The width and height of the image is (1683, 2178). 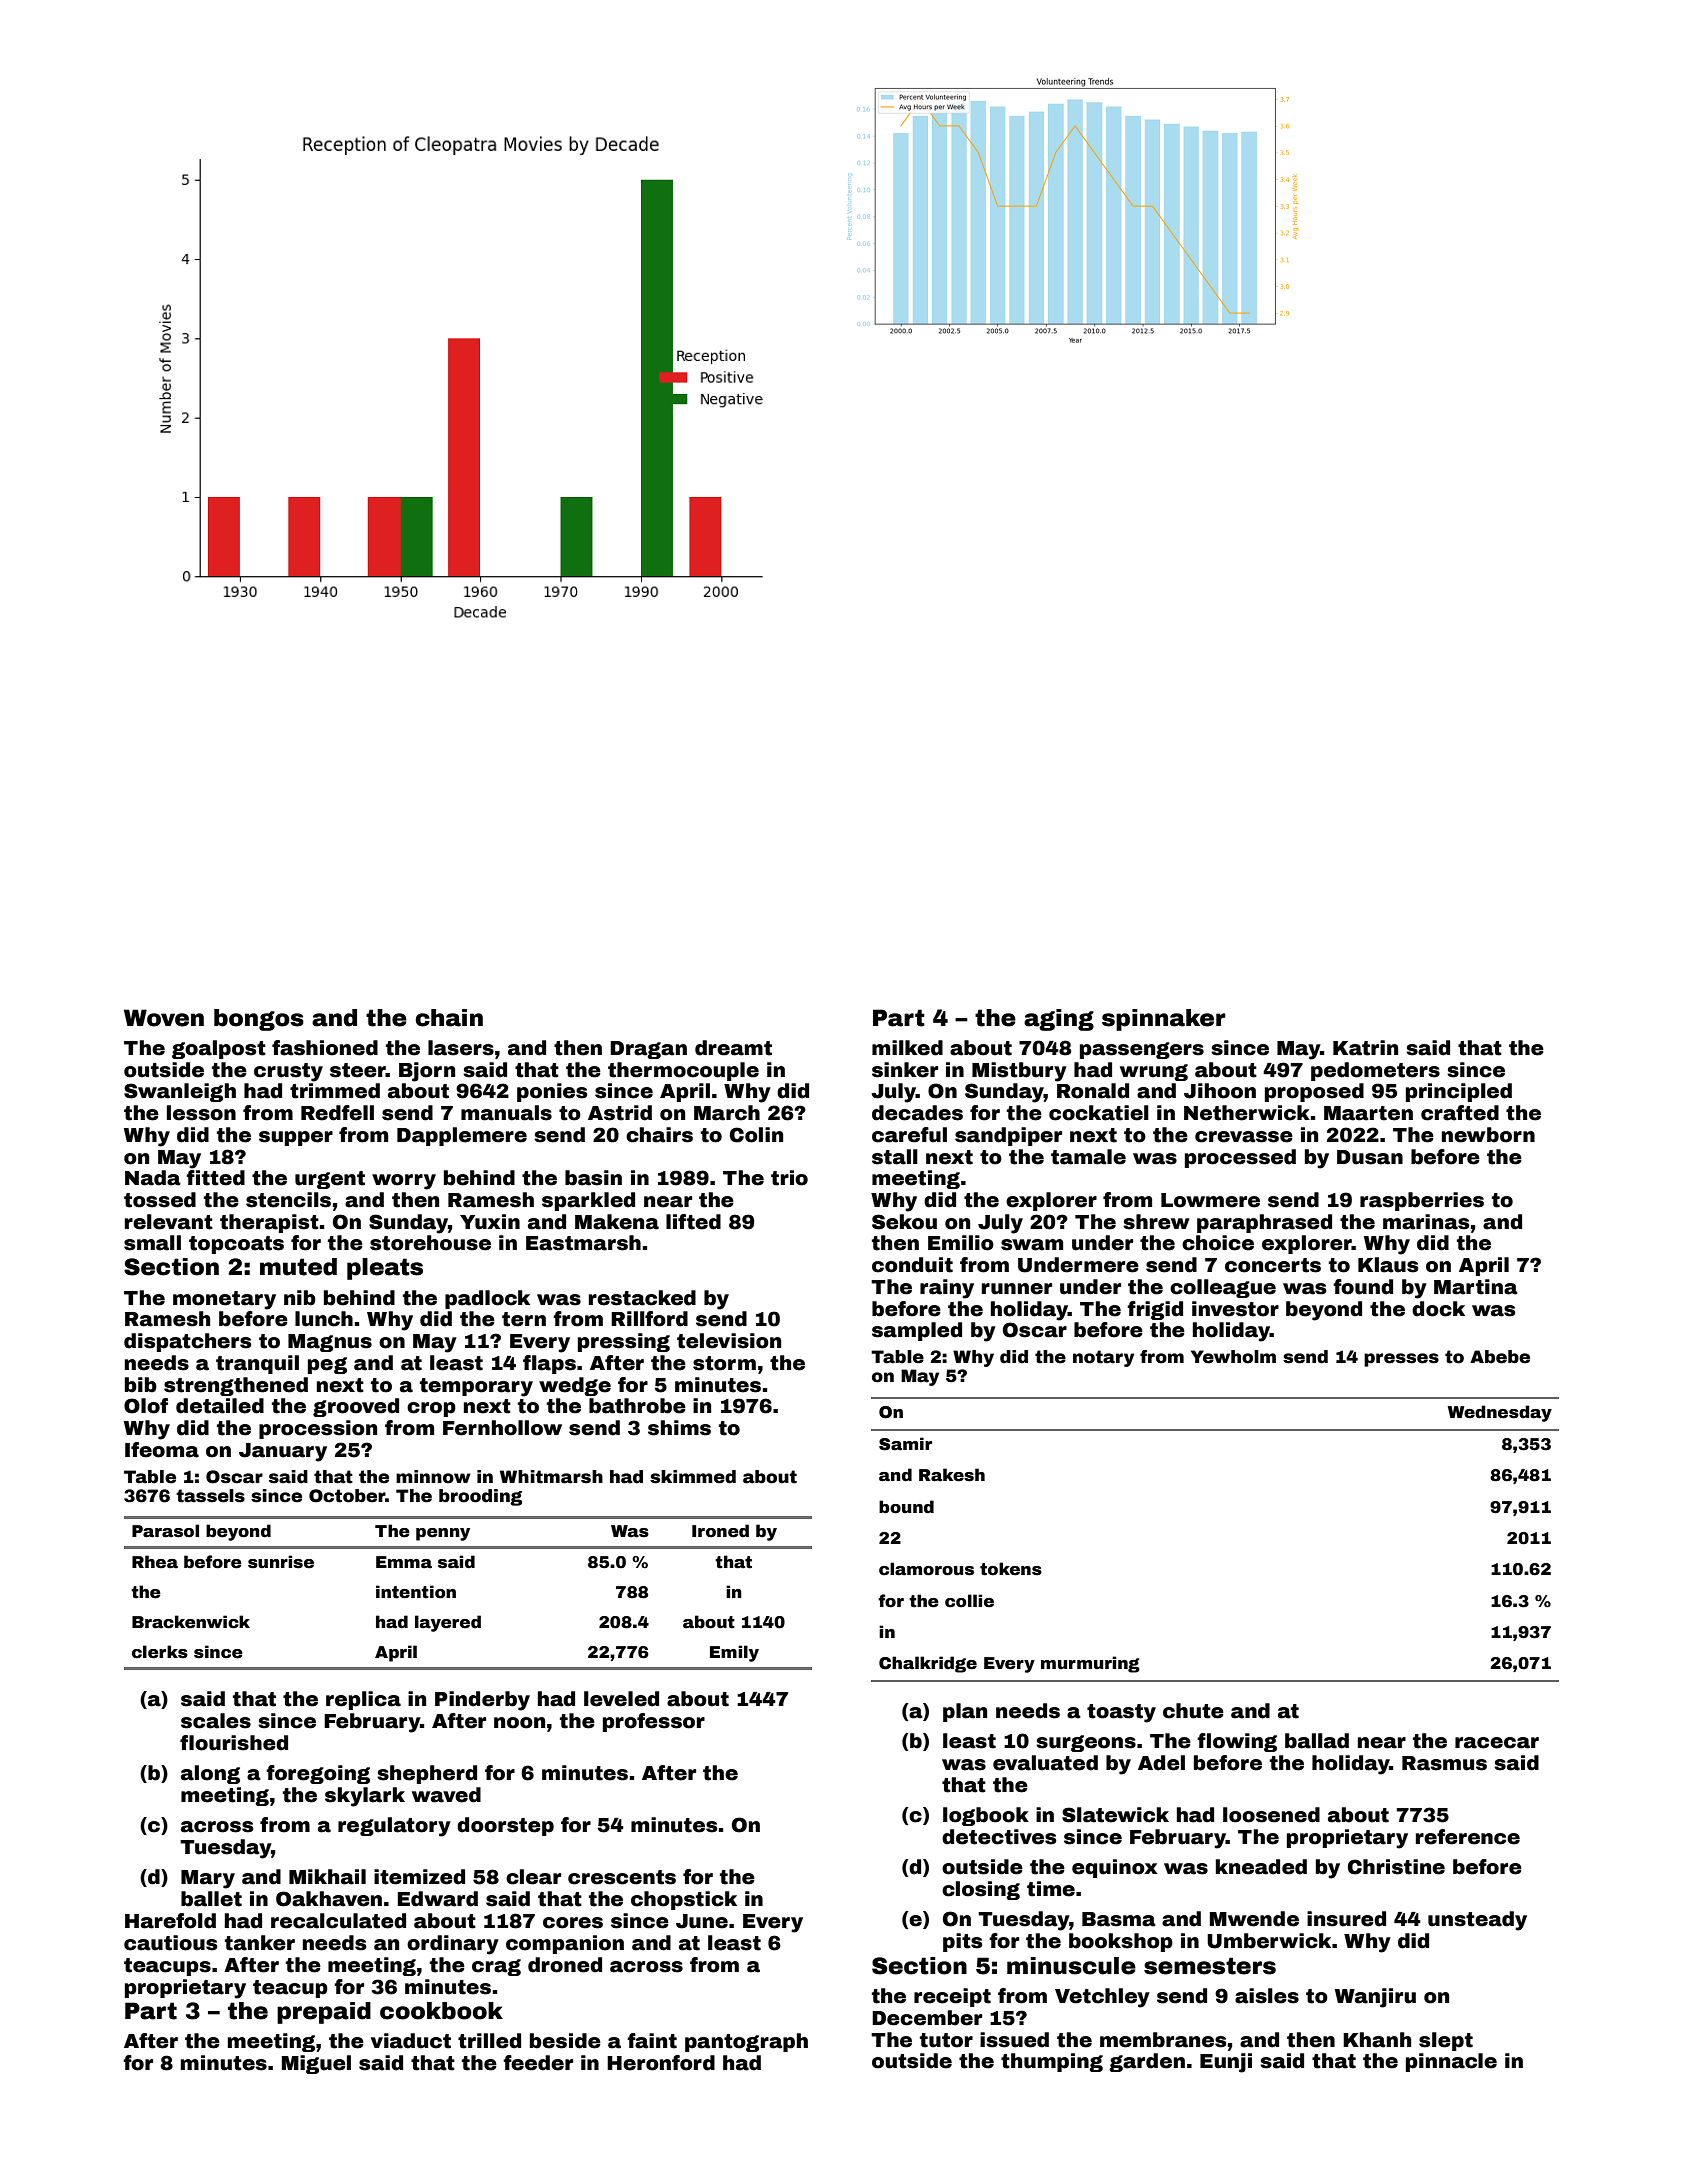 I want to click on paraphrased, so click(x=1264, y=1223).
